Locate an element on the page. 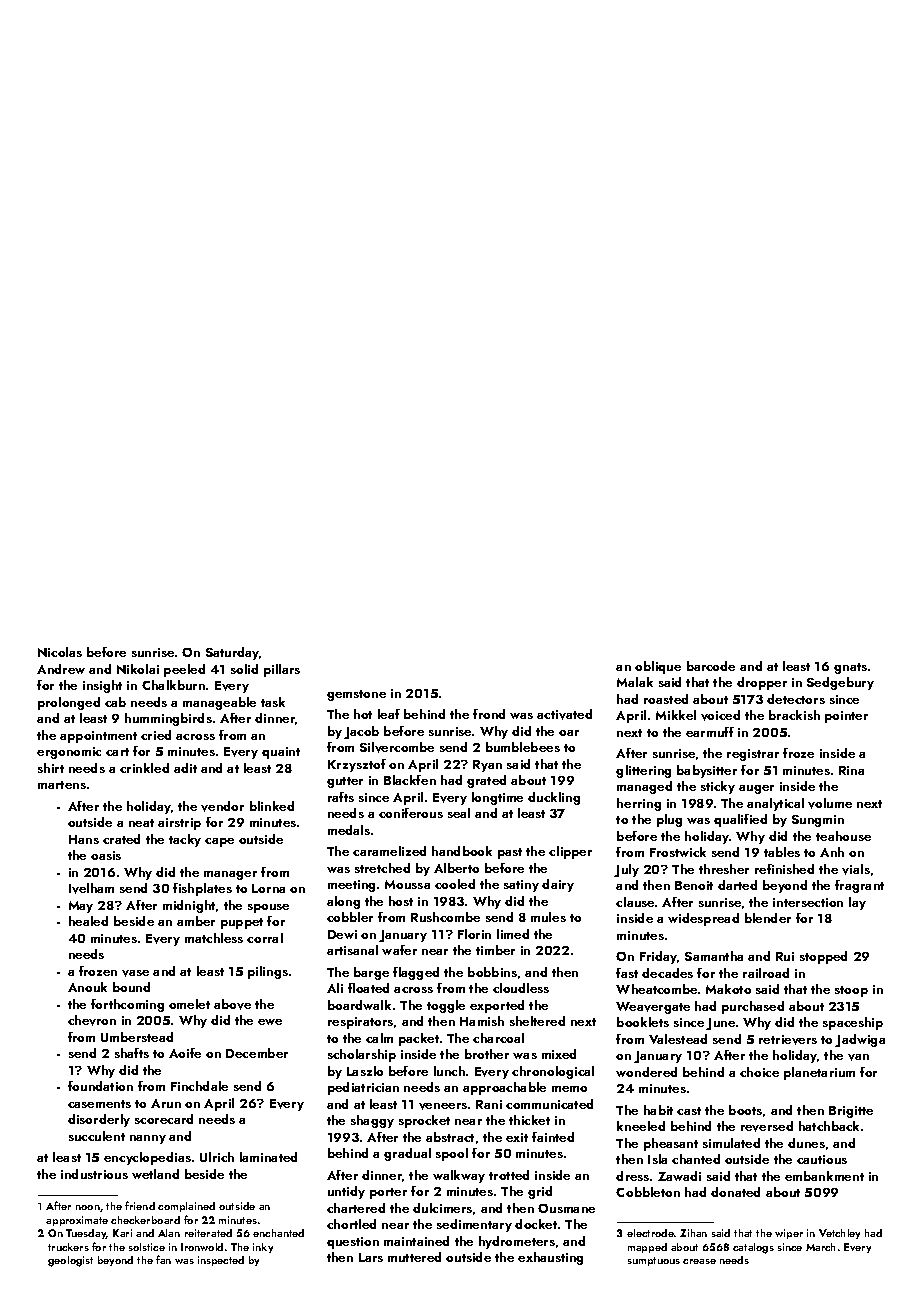  Sungmin is located at coordinates (818, 821).
